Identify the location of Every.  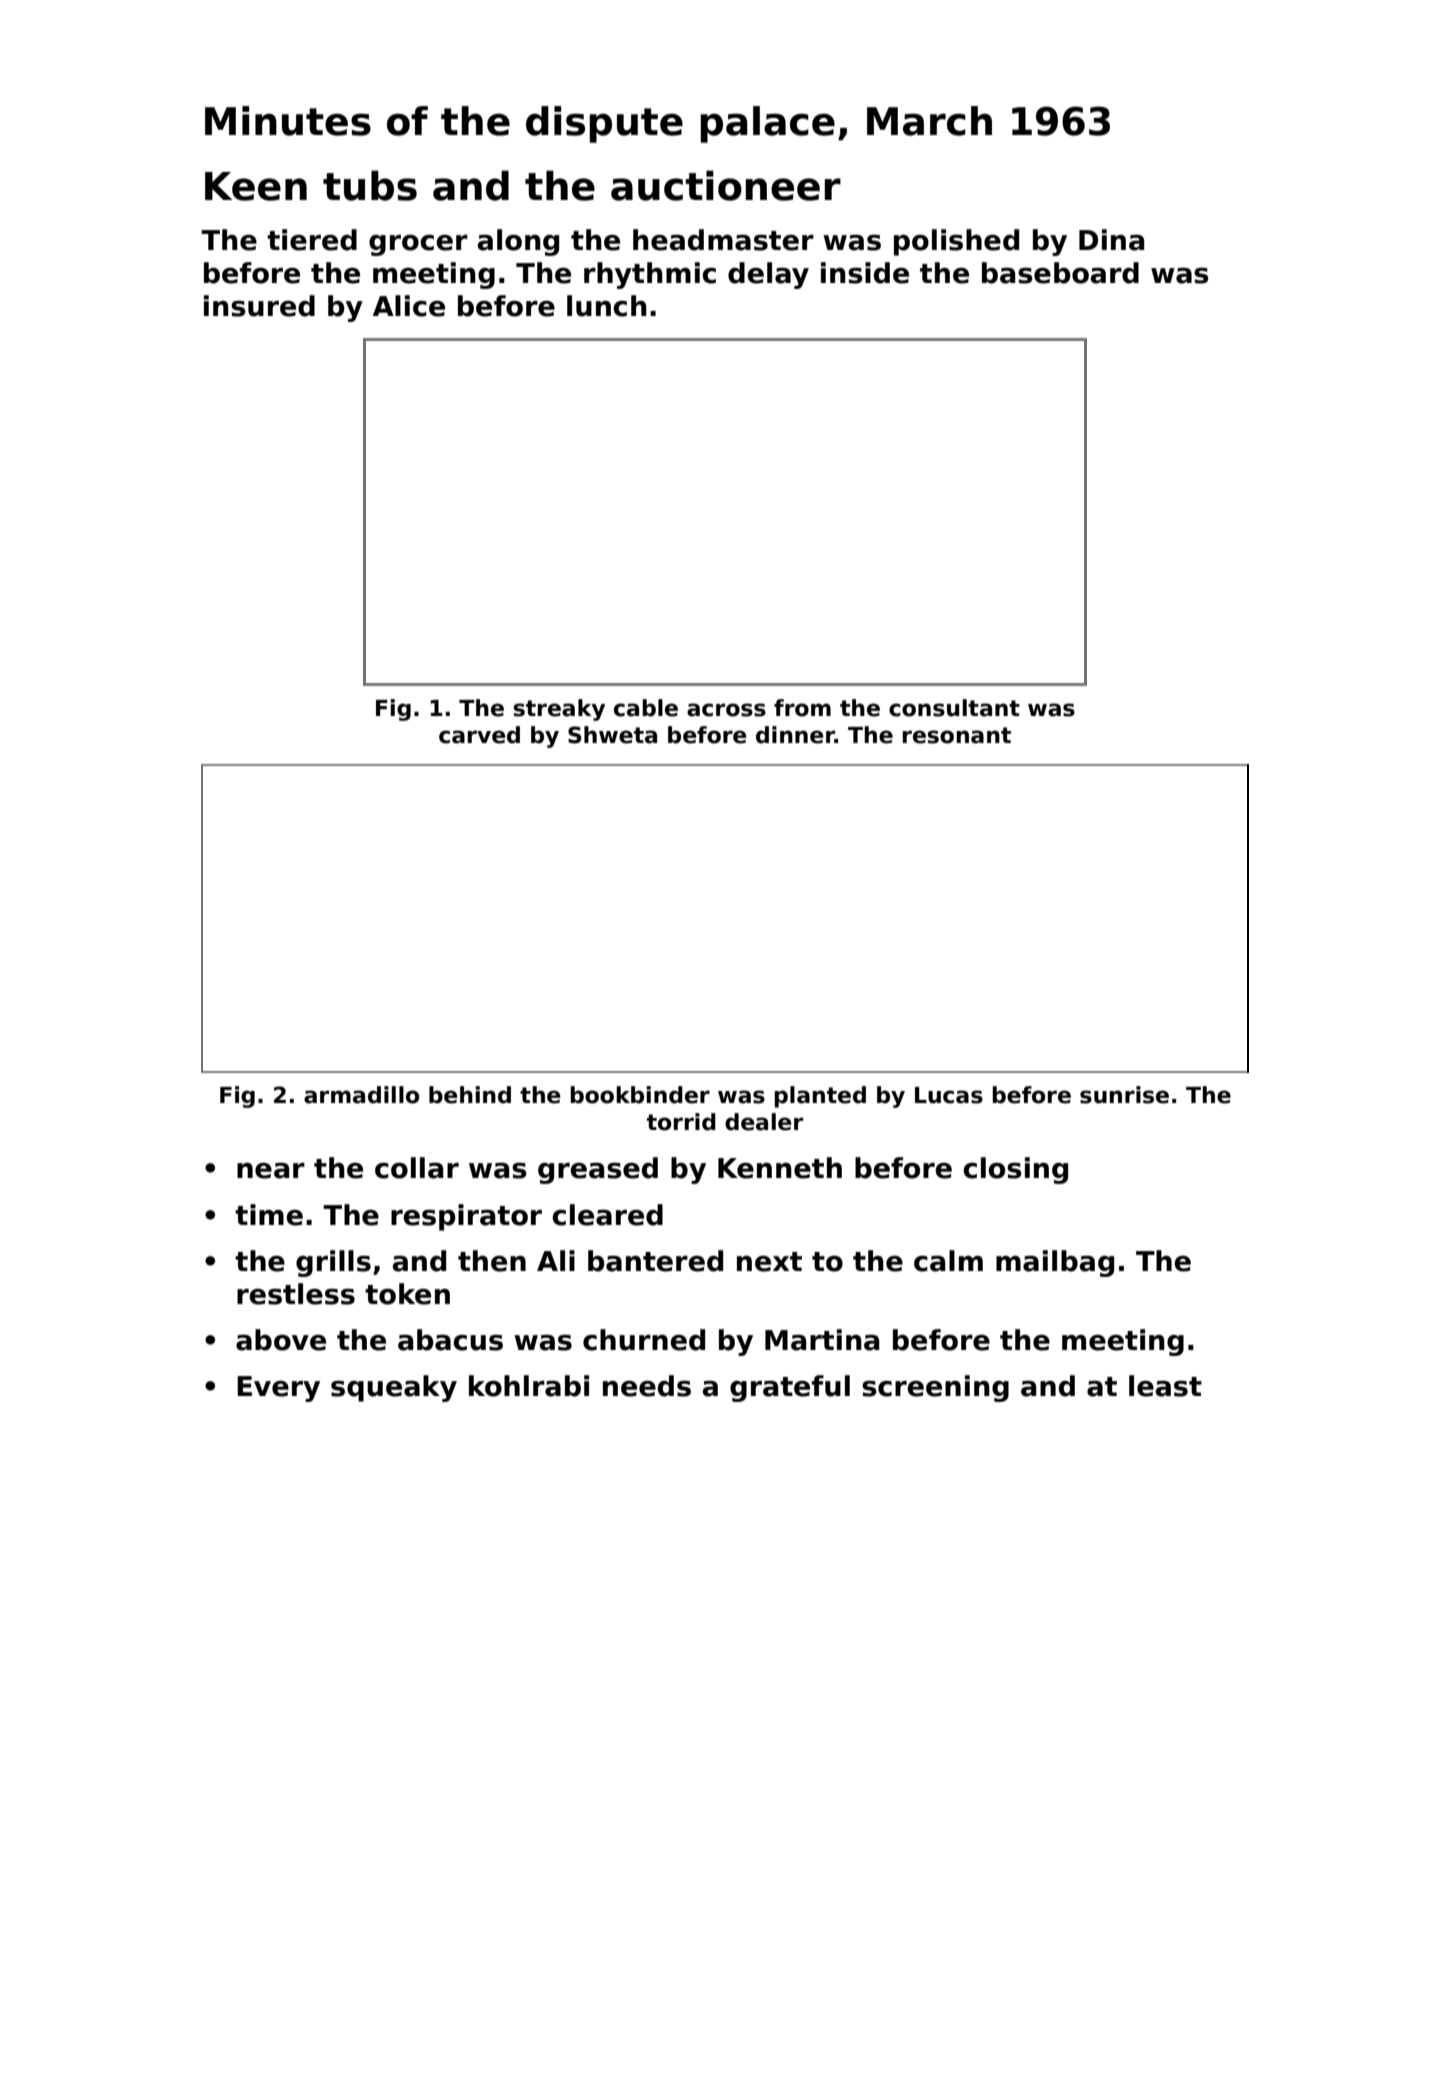
(278, 1389).
